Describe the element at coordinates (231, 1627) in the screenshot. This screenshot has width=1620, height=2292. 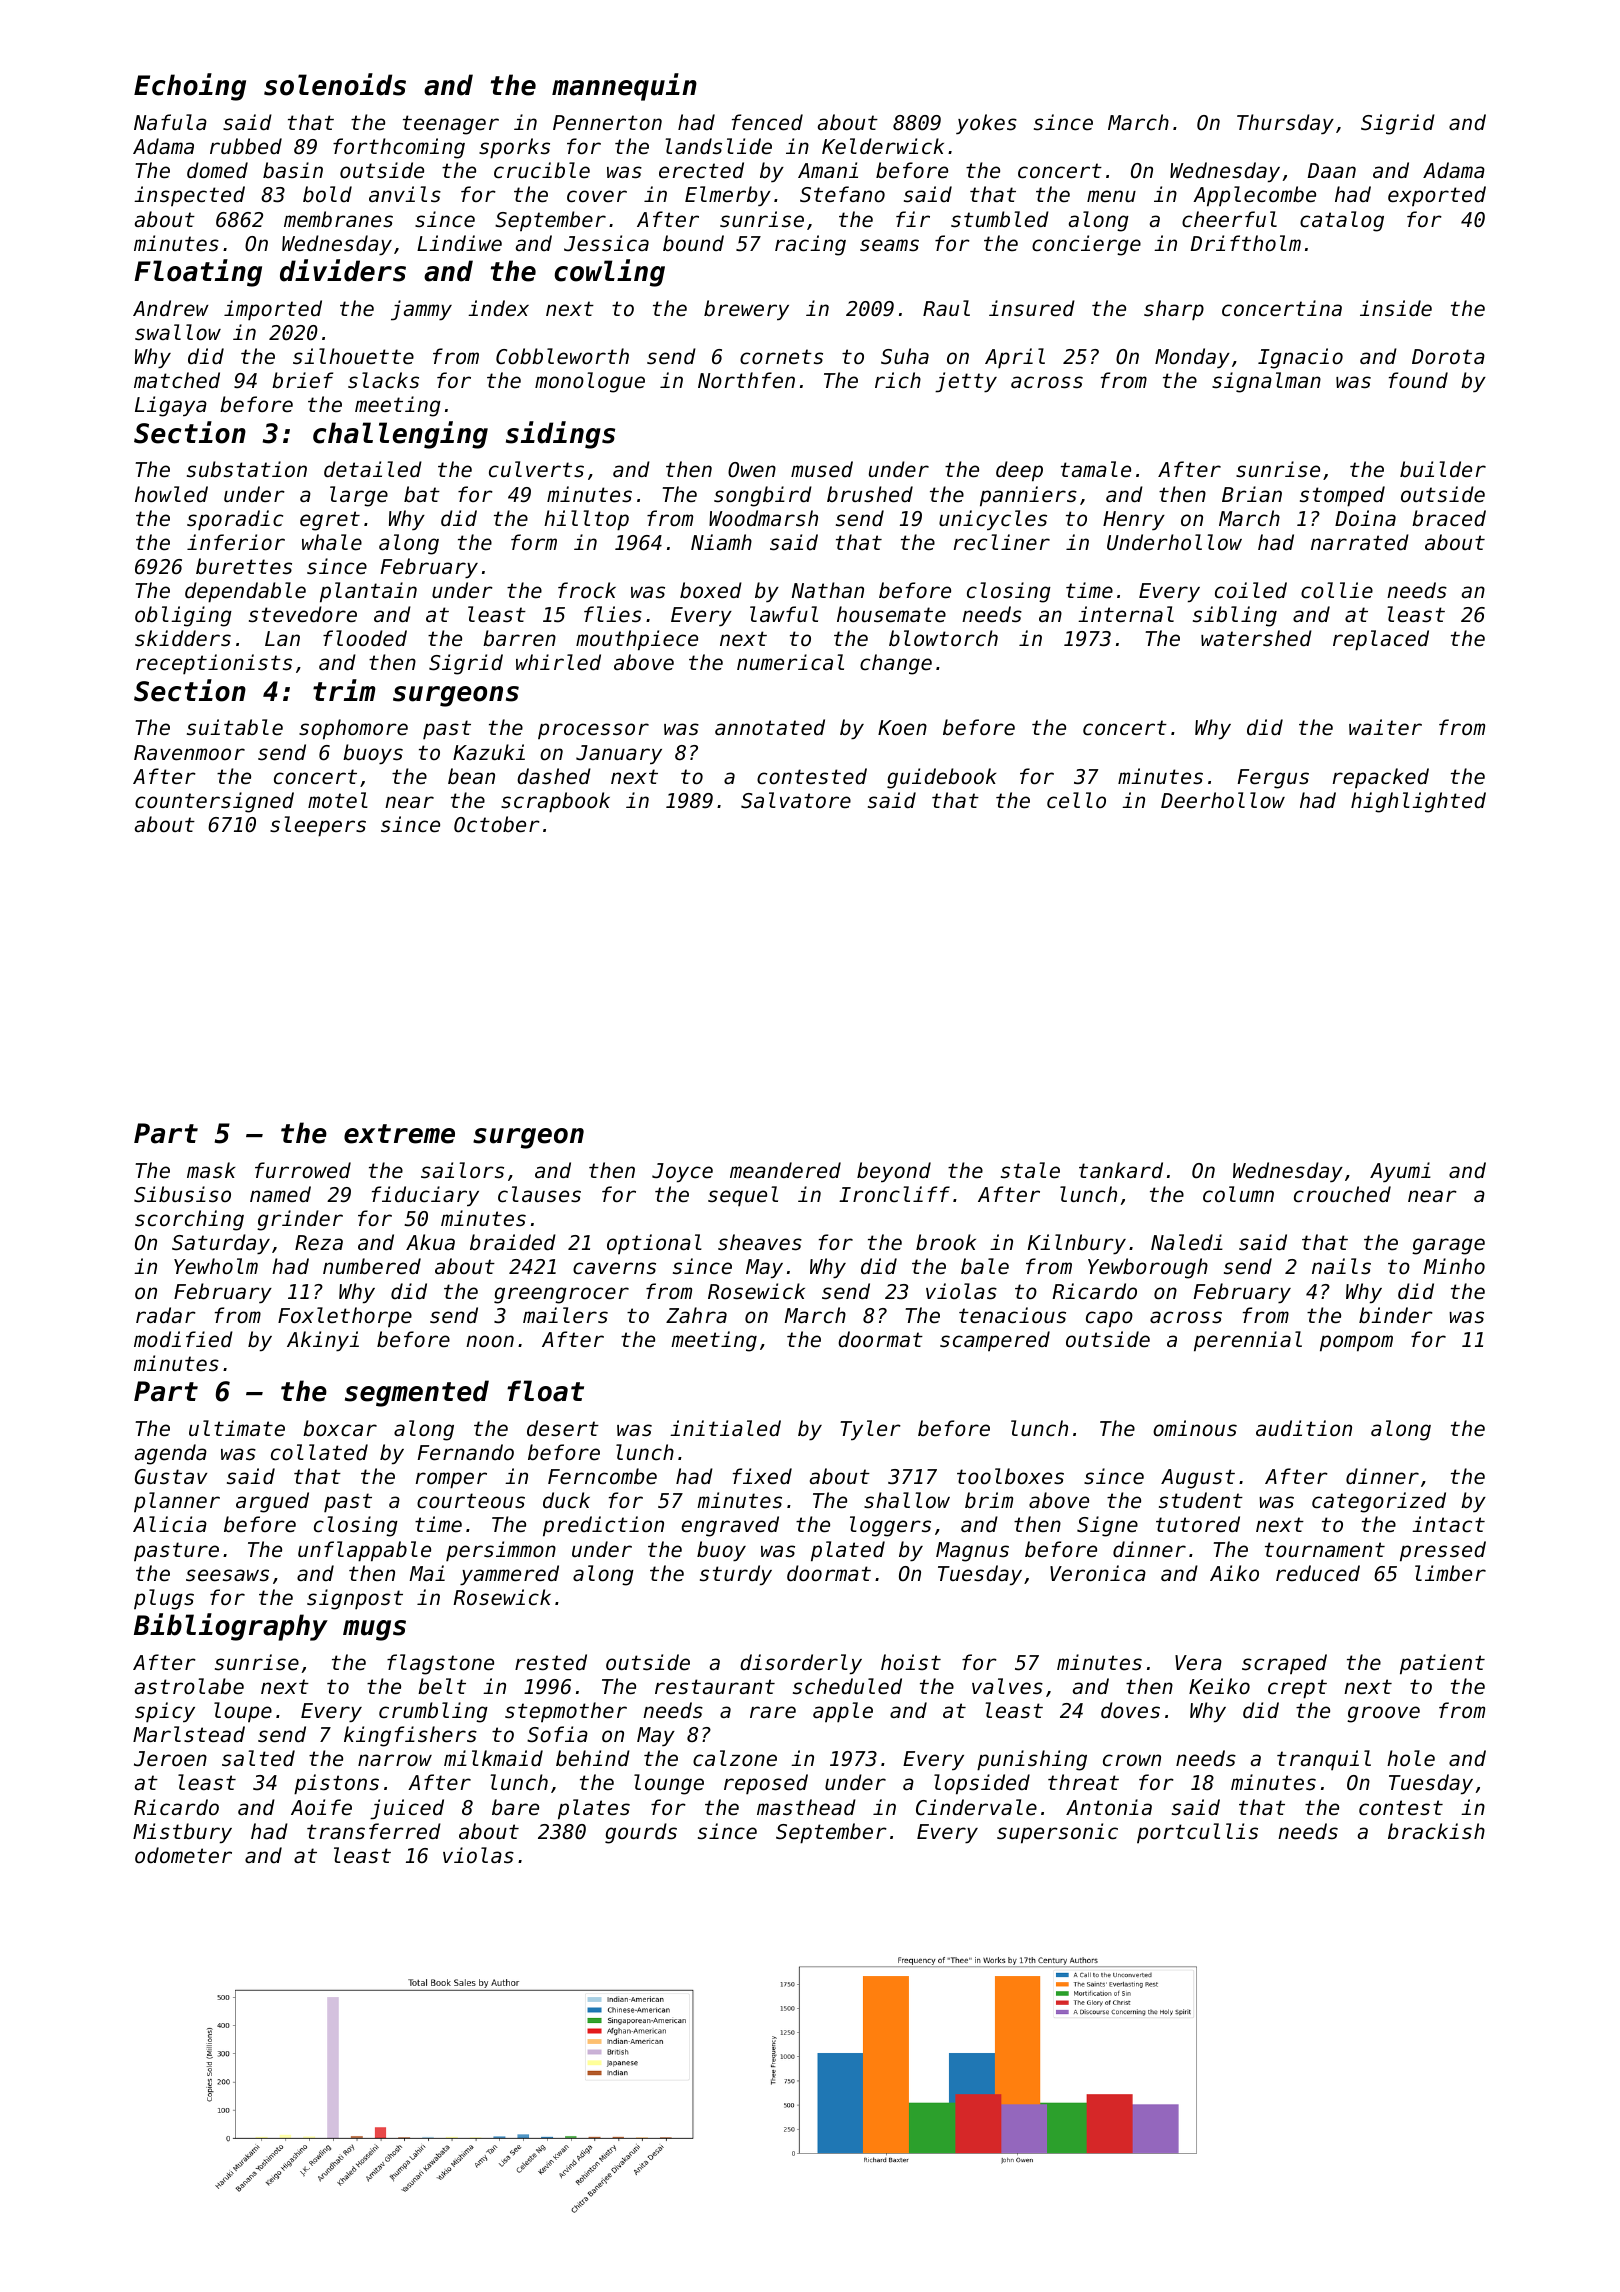
I see `Bibliography` at that location.
